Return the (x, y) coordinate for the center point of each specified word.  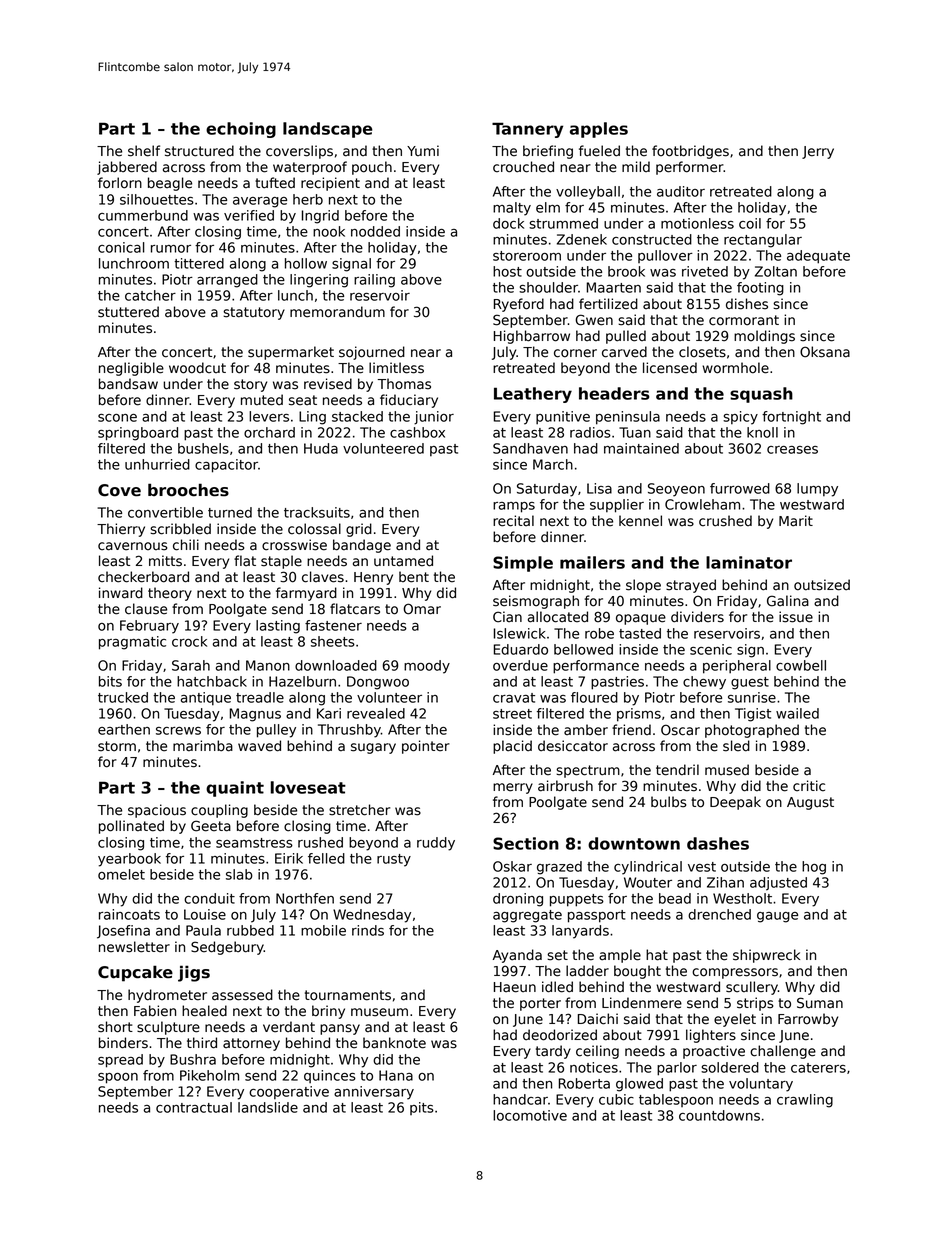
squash (761, 395)
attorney (251, 1044)
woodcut (197, 368)
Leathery (533, 395)
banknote (394, 1043)
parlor (677, 1069)
